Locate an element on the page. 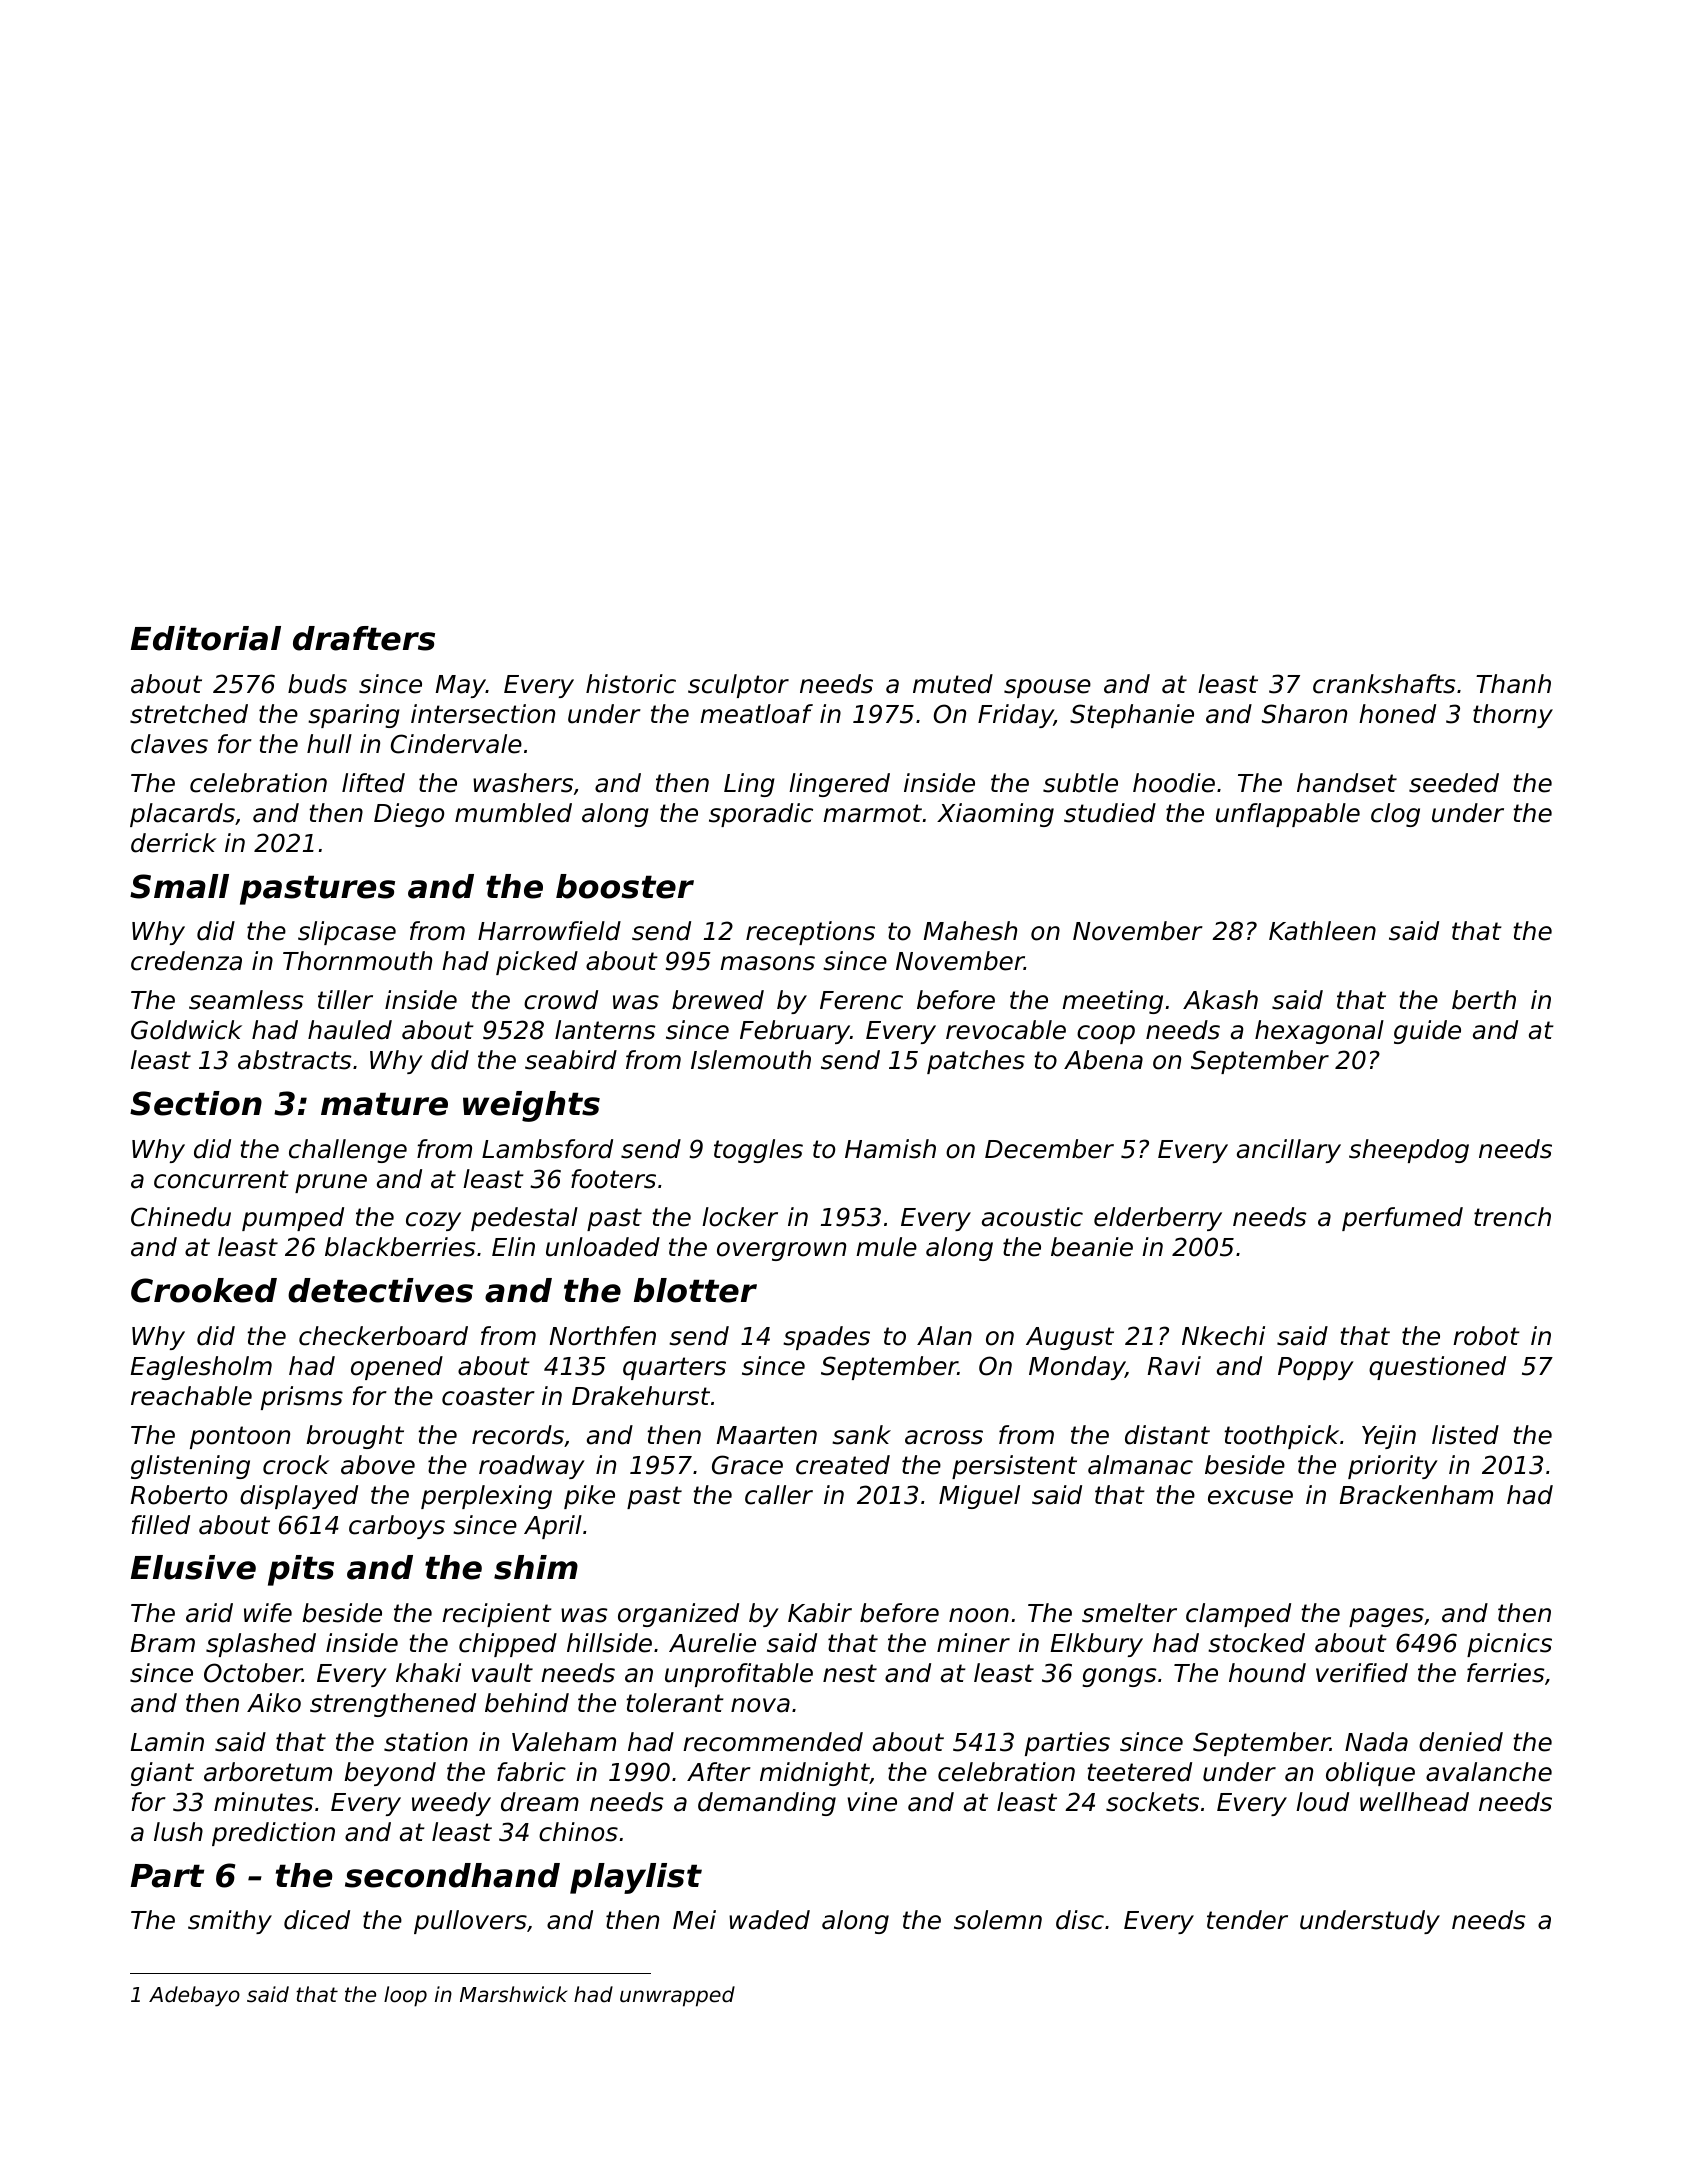 This image has height=2178, width=1683. berth is located at coordinates (1484, 1000).
